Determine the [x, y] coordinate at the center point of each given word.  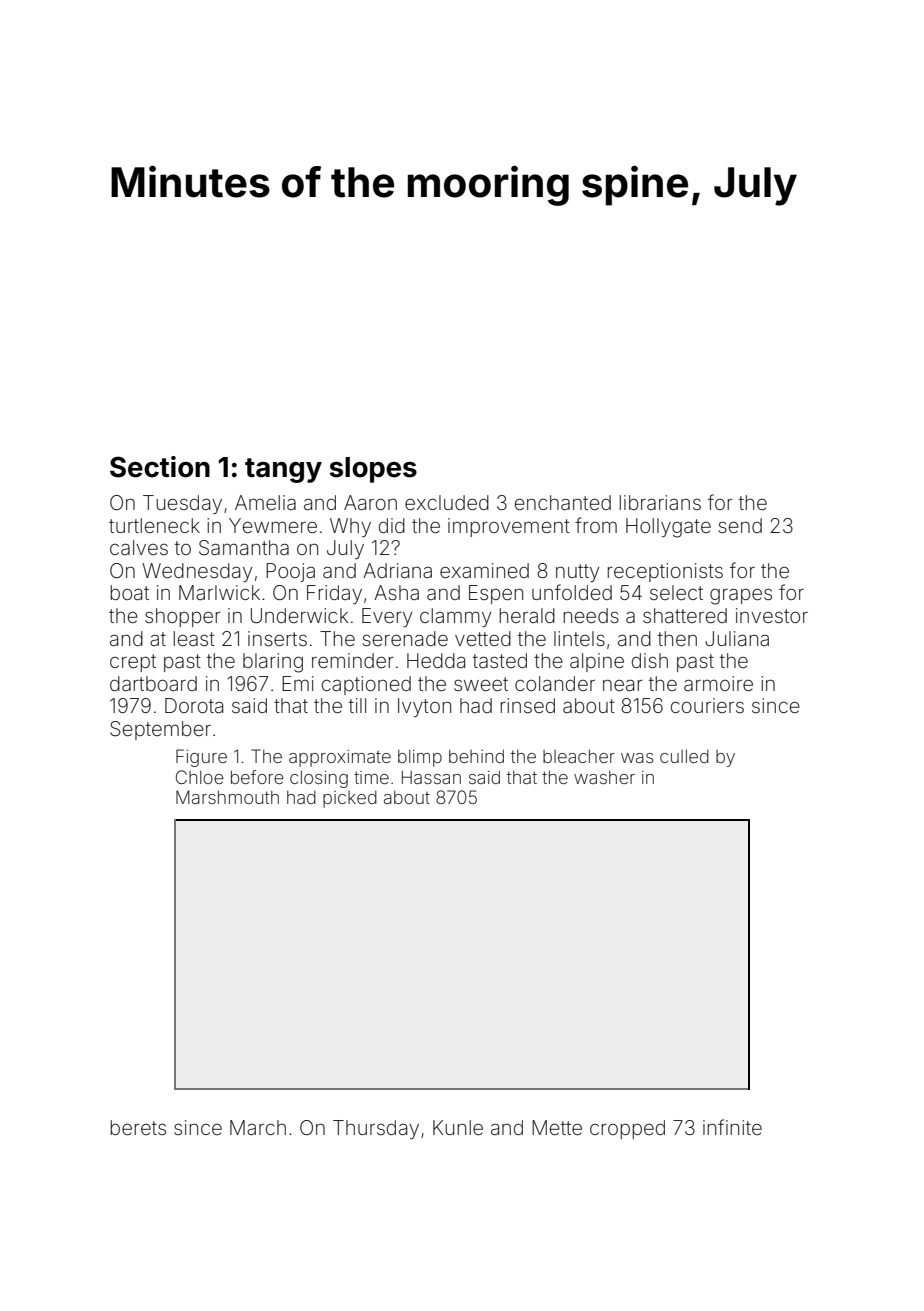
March [258, 1127]
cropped [627, 1129]
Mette [557, 1127]
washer [604, 777]
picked [350, 799]
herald [527, 615]
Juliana [737, 638]
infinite [732, 1127]
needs [591, 615]
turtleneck [154, 525]
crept [133, 663]
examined [484, 570]
